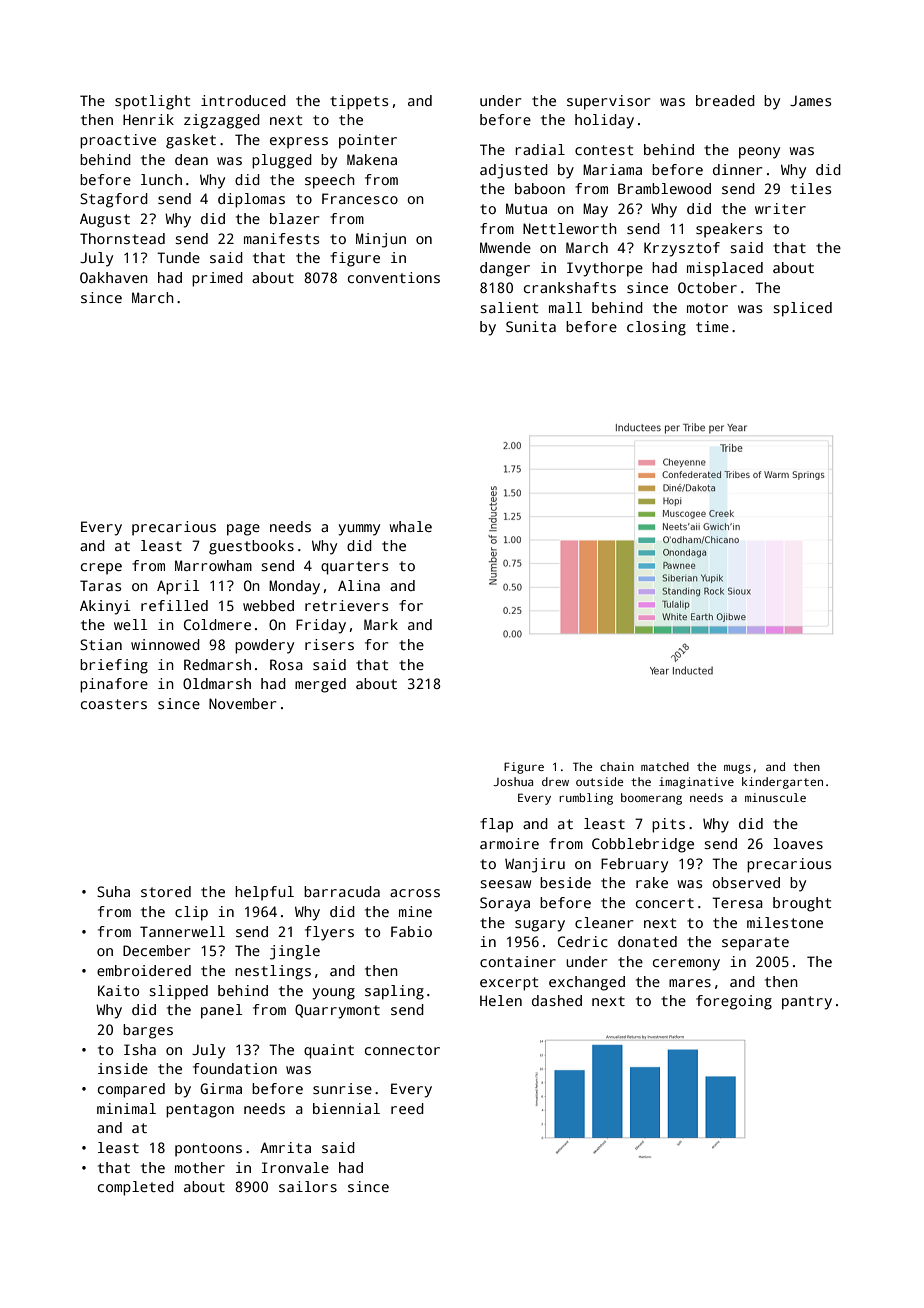 This document has width=924, height=1308. What do you see at coordinates (243, 530) in the document?
I see `page` at bounding box center [243, 530].
